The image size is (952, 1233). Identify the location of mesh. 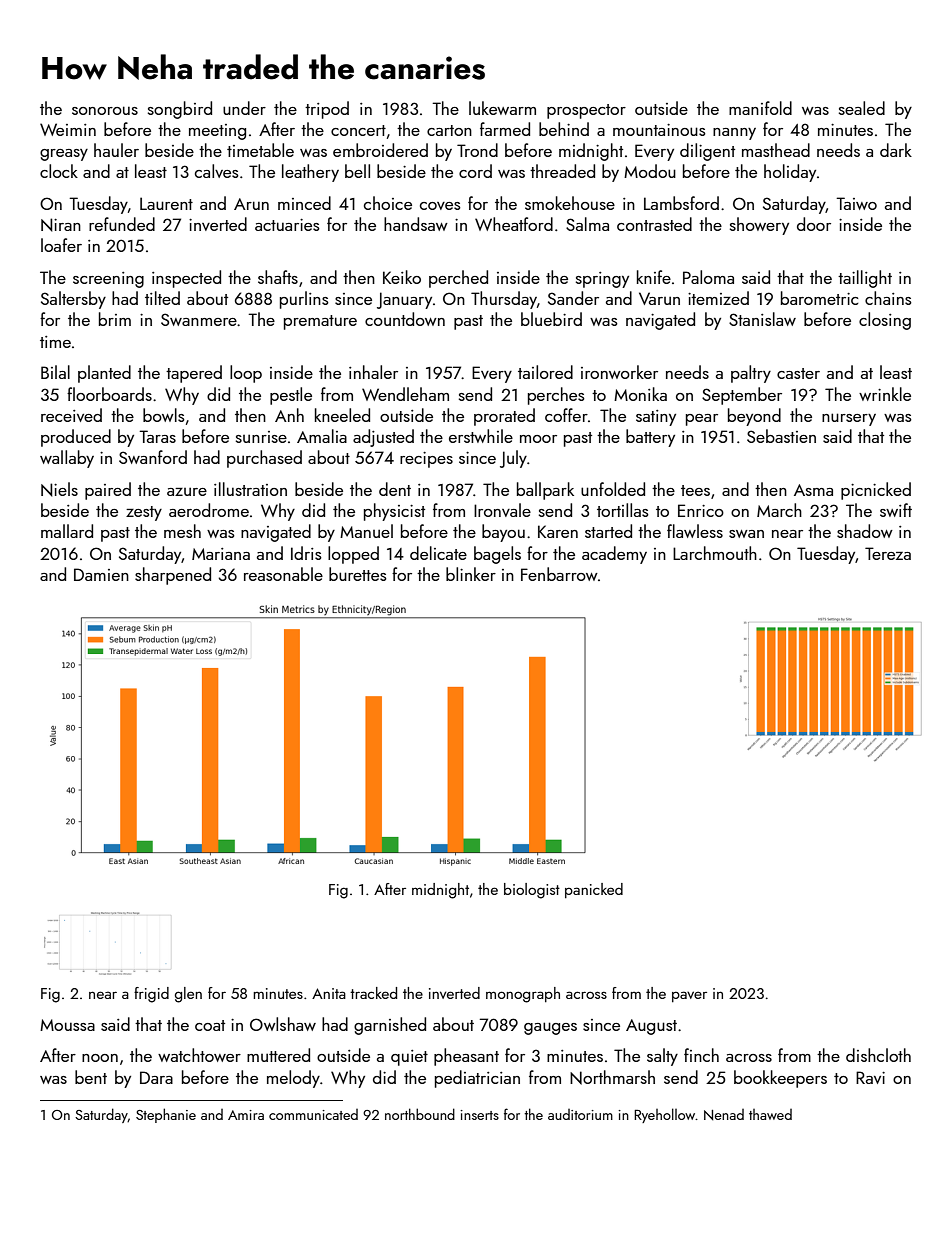
(182, 531).
